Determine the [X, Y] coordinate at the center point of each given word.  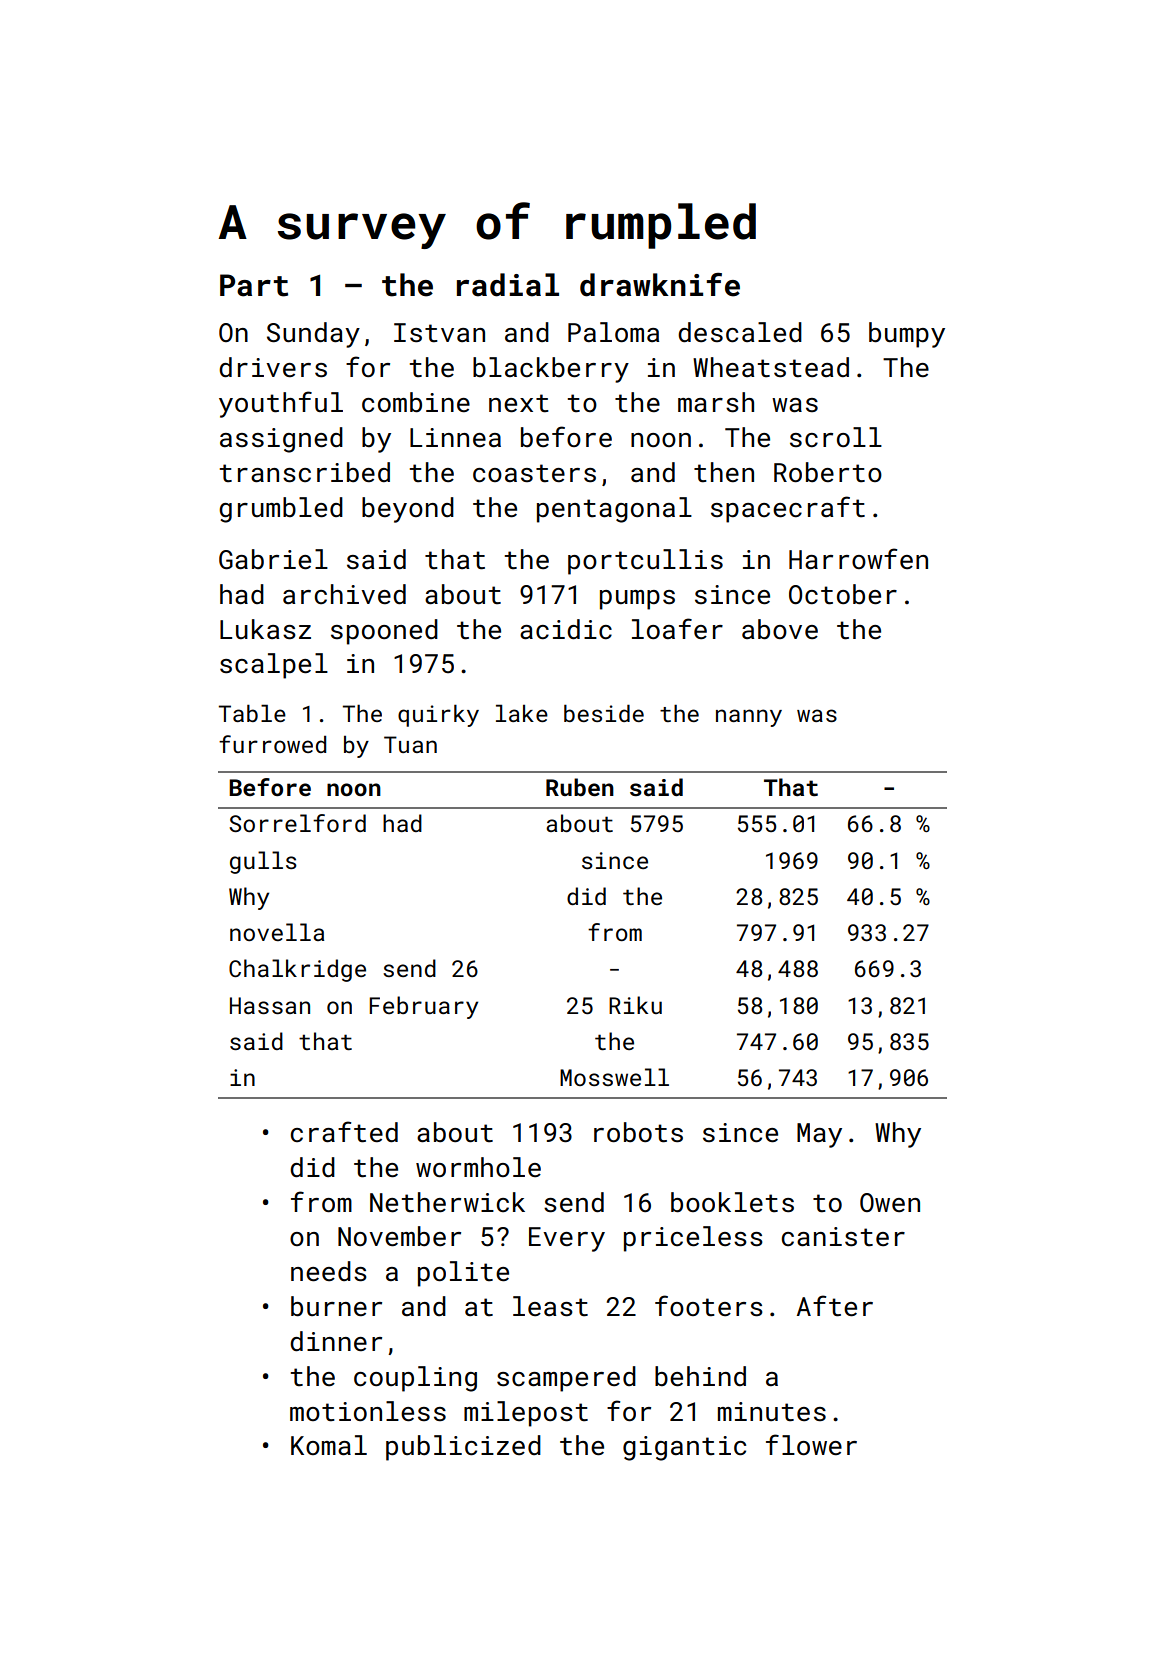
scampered [566, 1379]
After [835, 1306]
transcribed [305, 472]
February [424, 1007]
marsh [716, 402]
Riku [635, 1005]
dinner [336, 1341]
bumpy [907, 335]
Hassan [270, 1005]
